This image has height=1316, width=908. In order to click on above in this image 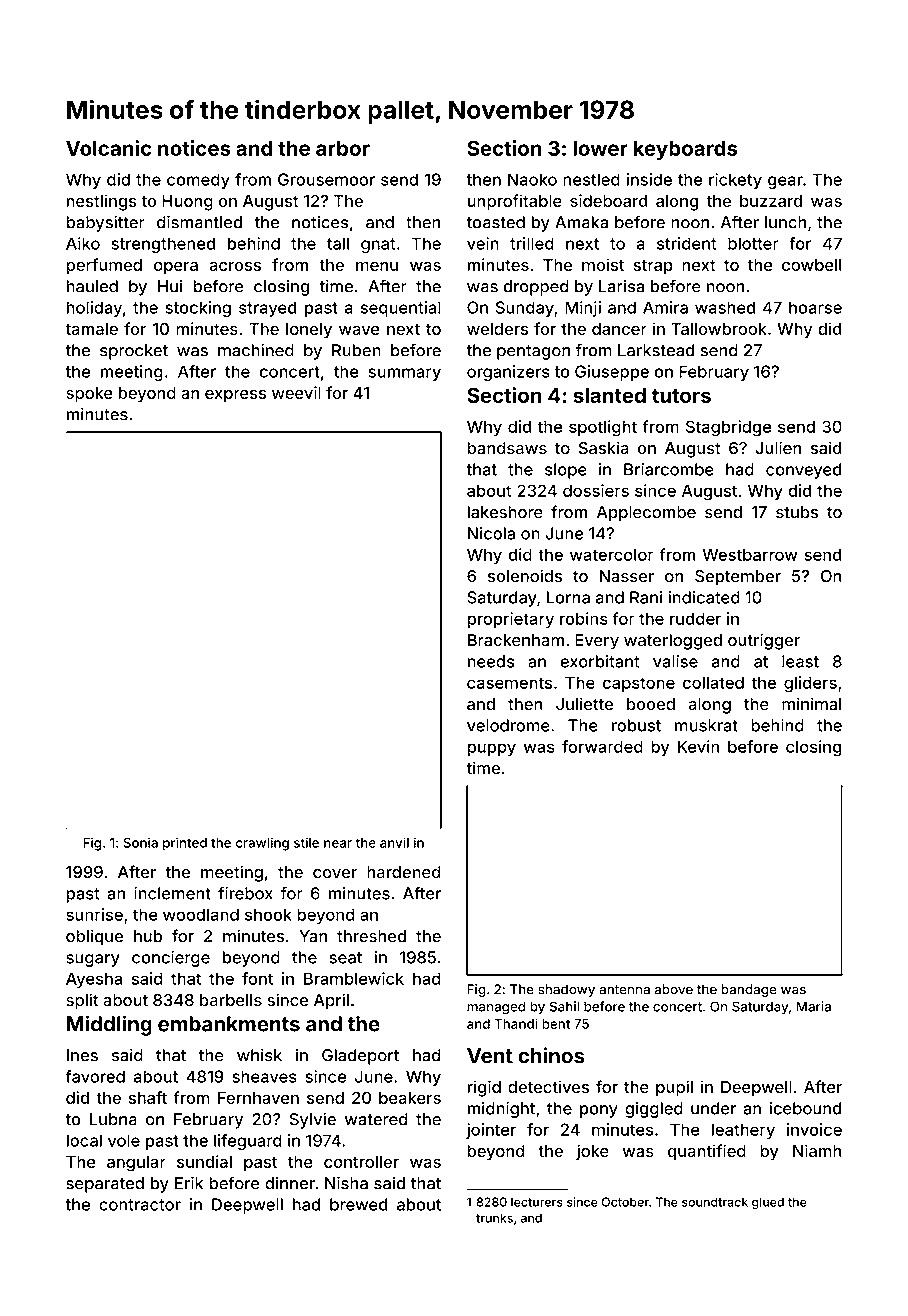, I will do `click(674, 989)`.
